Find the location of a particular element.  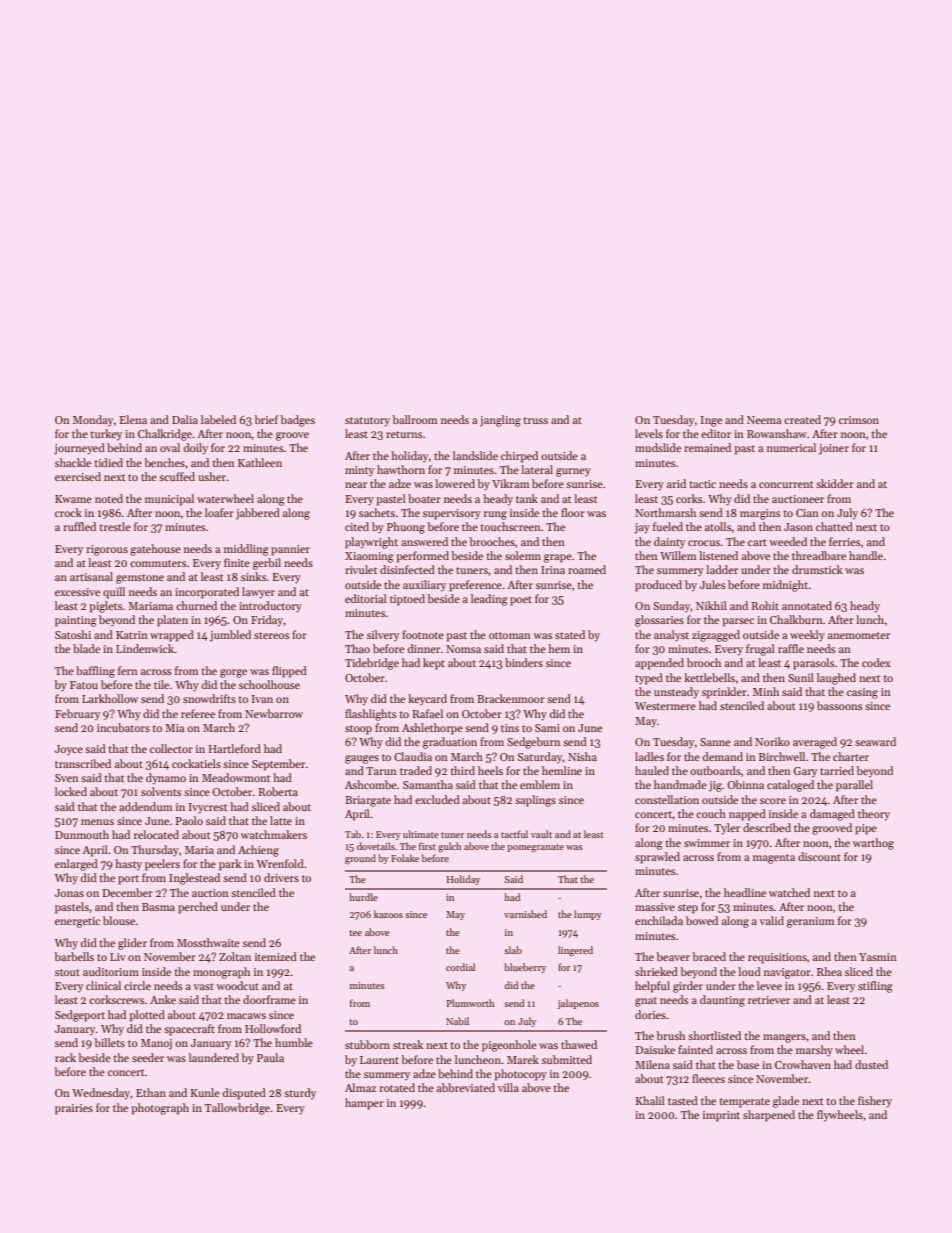

Wednesday is located at coordinates (101, 1094).
